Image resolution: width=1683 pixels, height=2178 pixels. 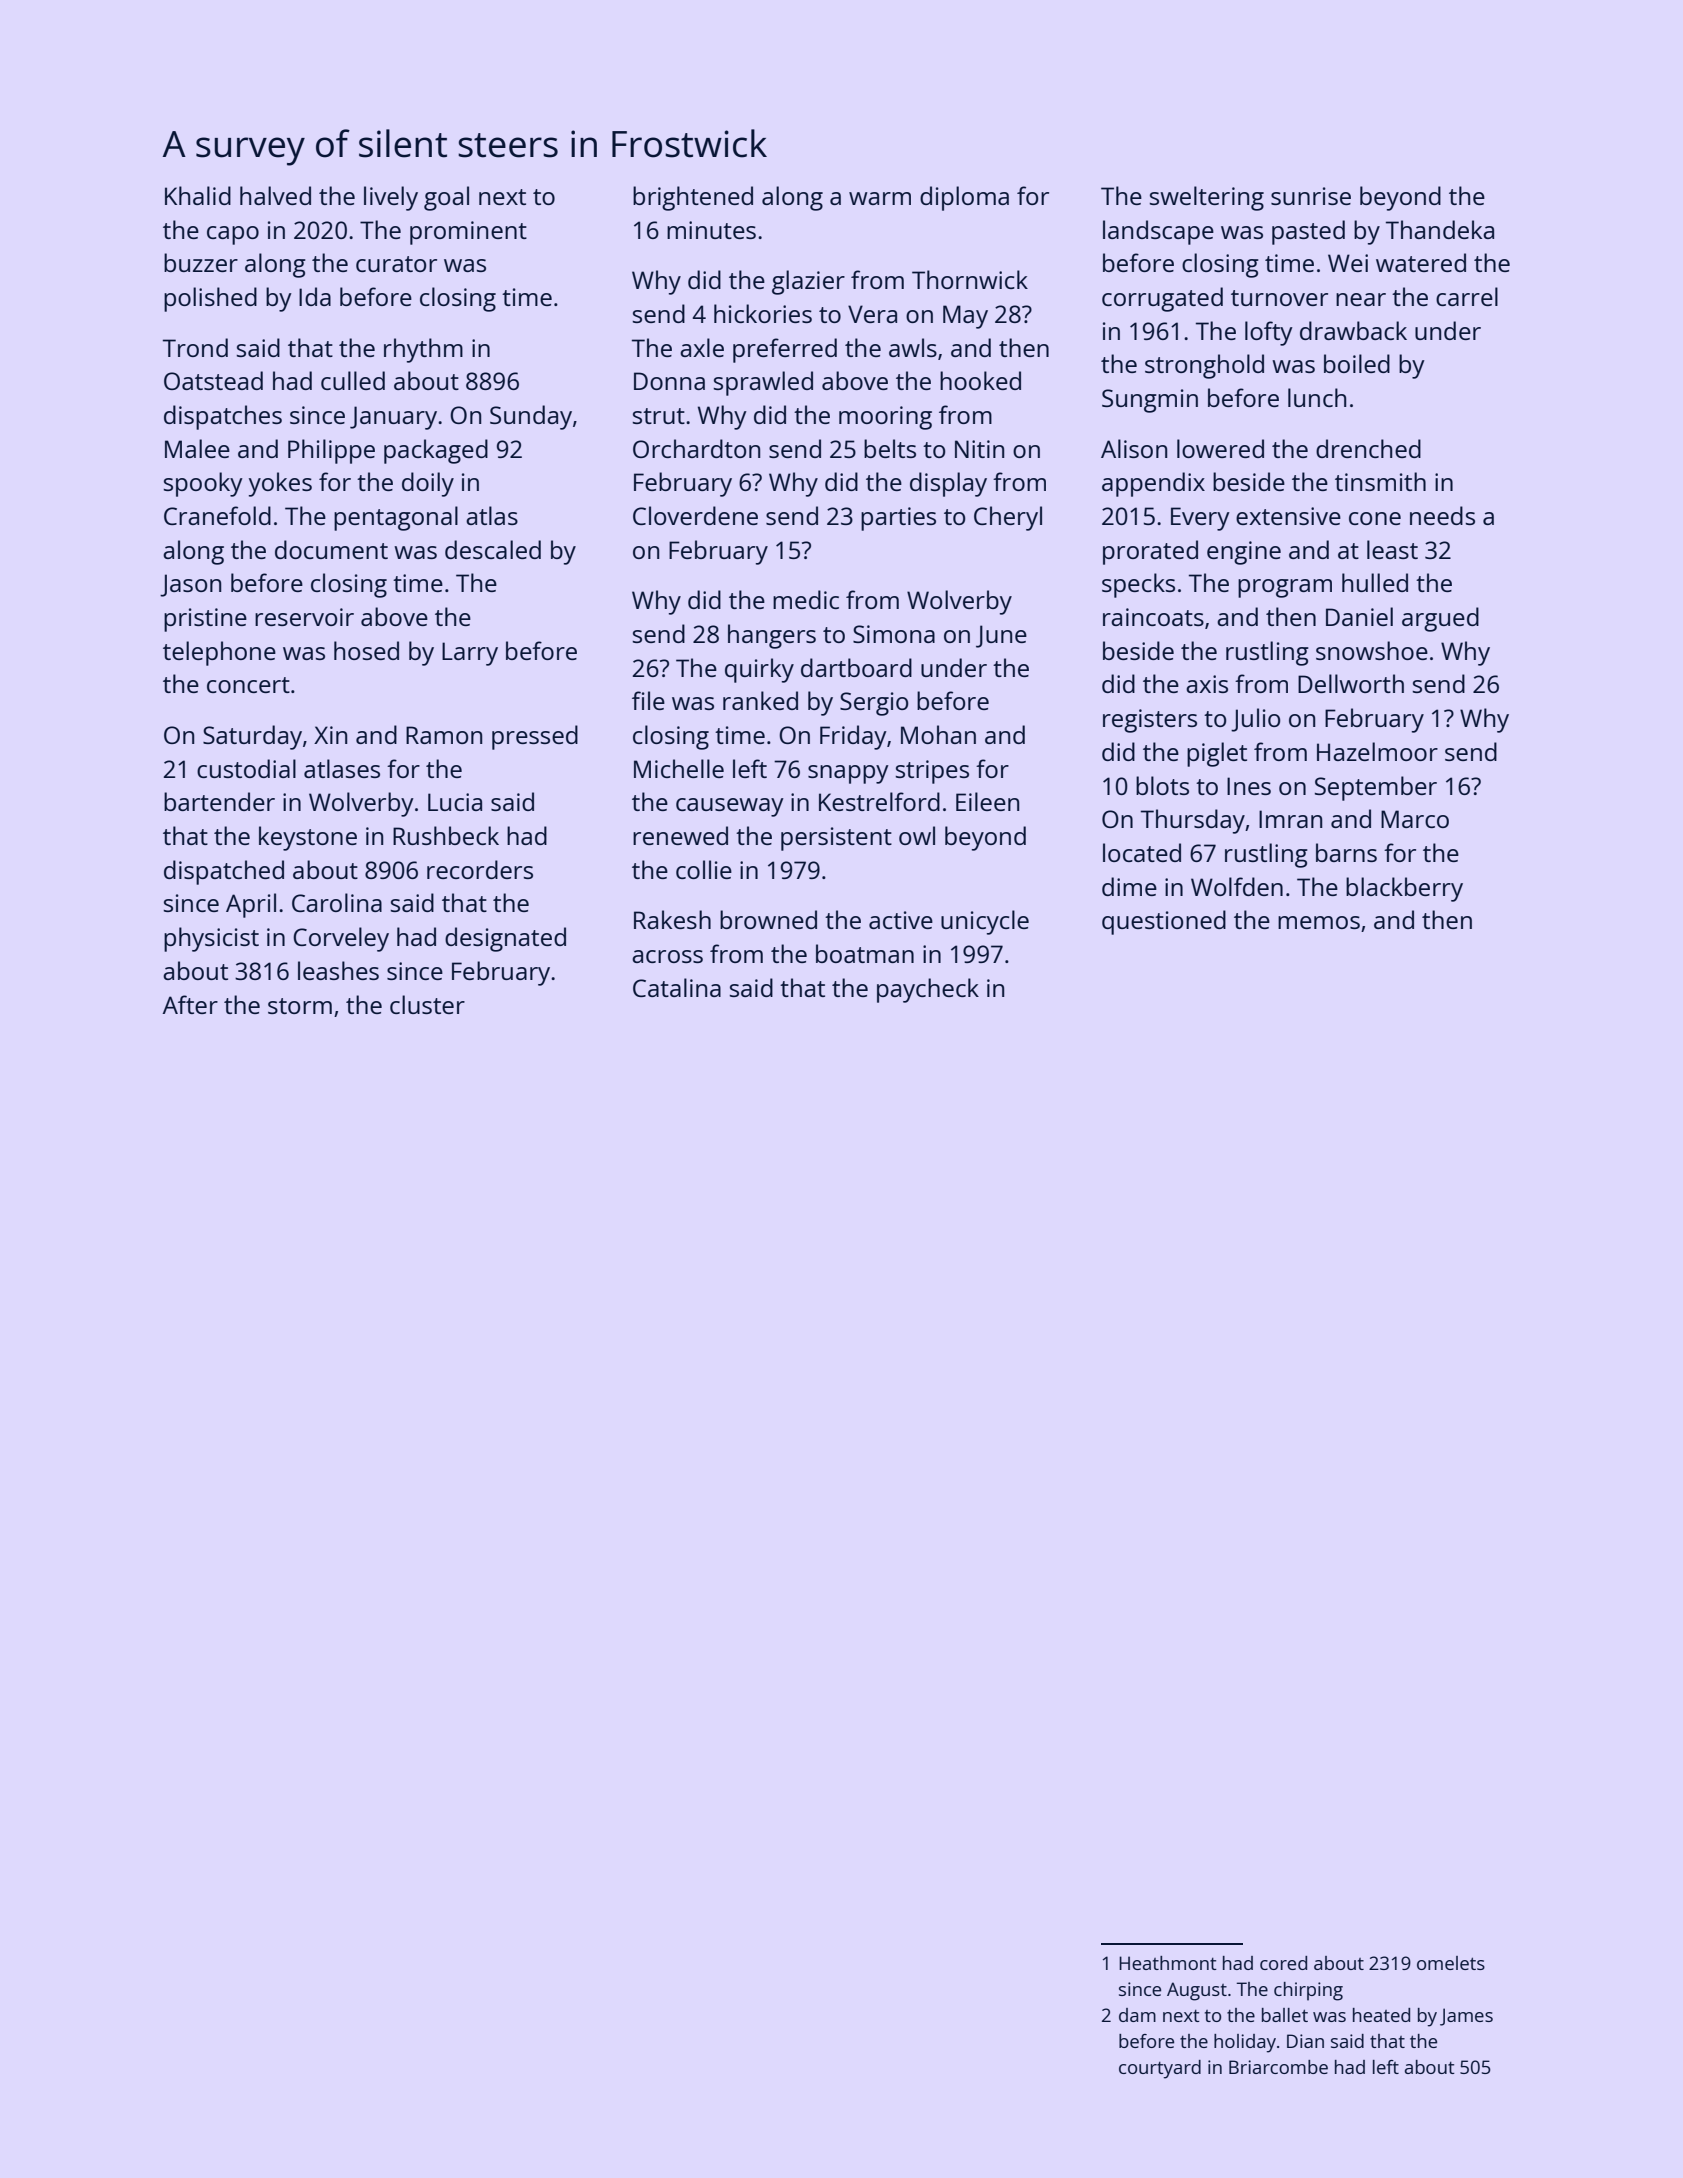 I want to click on specks, so click(x=1138, y=585).
